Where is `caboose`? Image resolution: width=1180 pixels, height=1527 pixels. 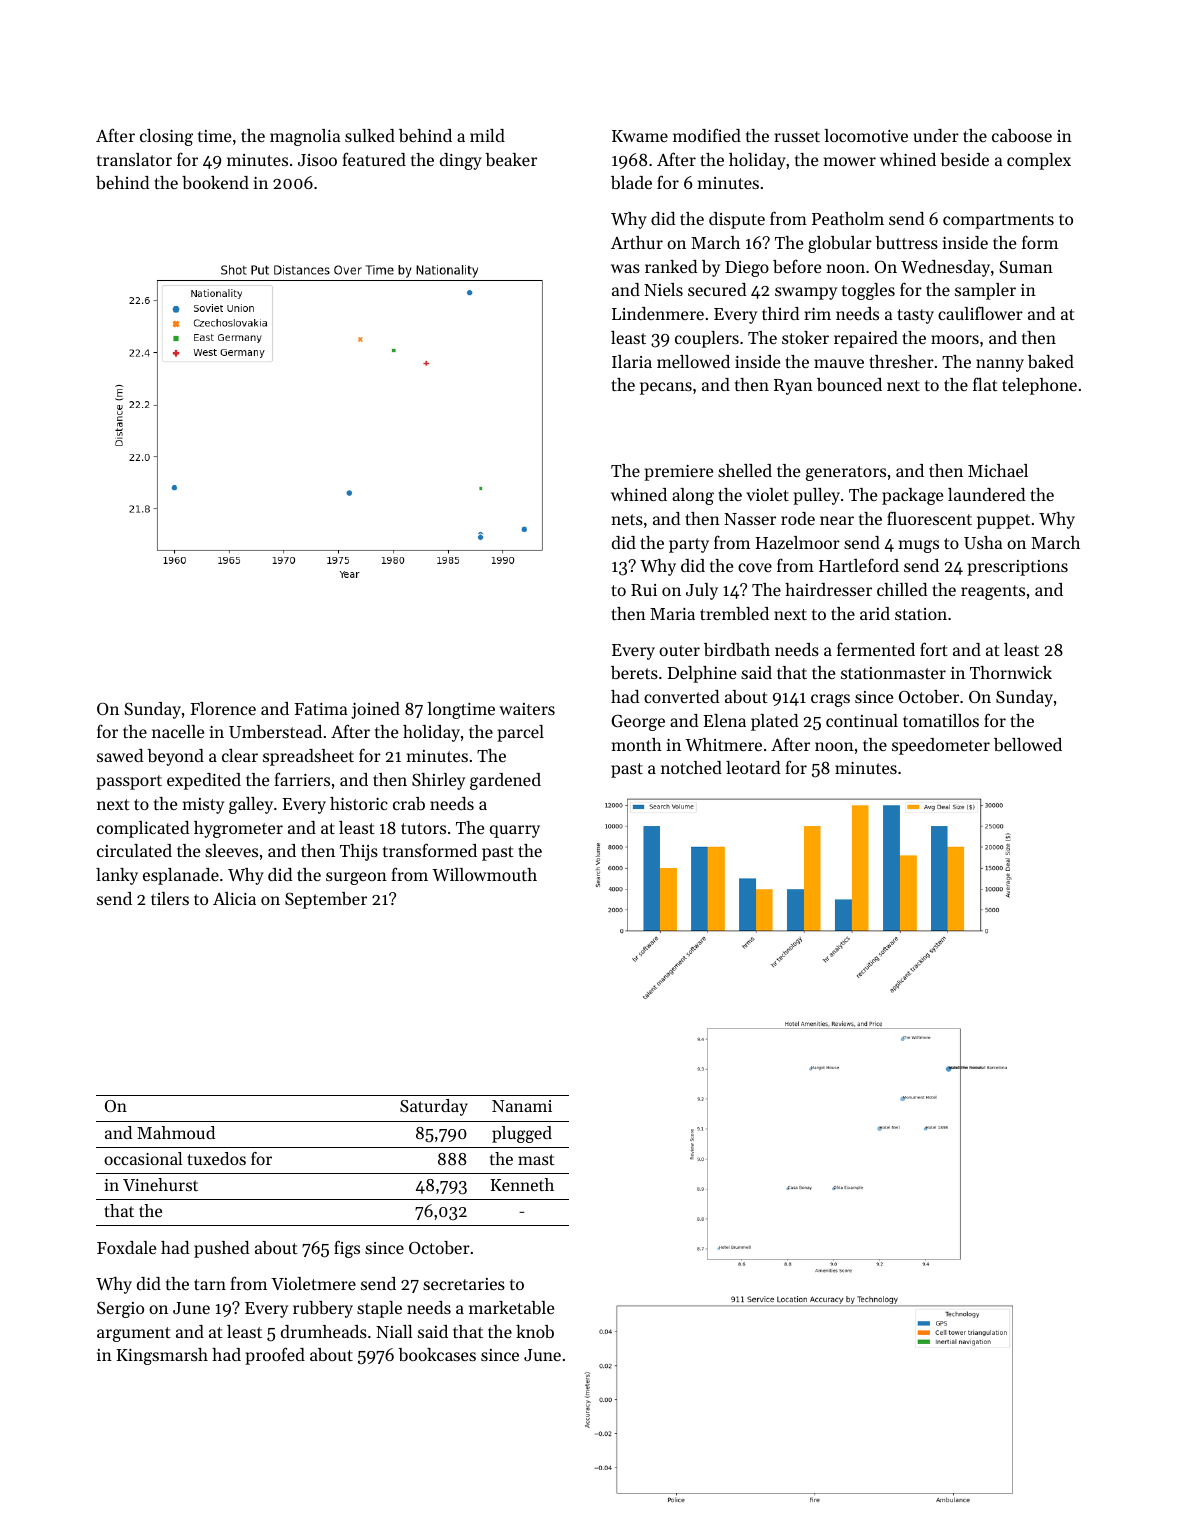
caboose is located at coordinates (1022, 135).
